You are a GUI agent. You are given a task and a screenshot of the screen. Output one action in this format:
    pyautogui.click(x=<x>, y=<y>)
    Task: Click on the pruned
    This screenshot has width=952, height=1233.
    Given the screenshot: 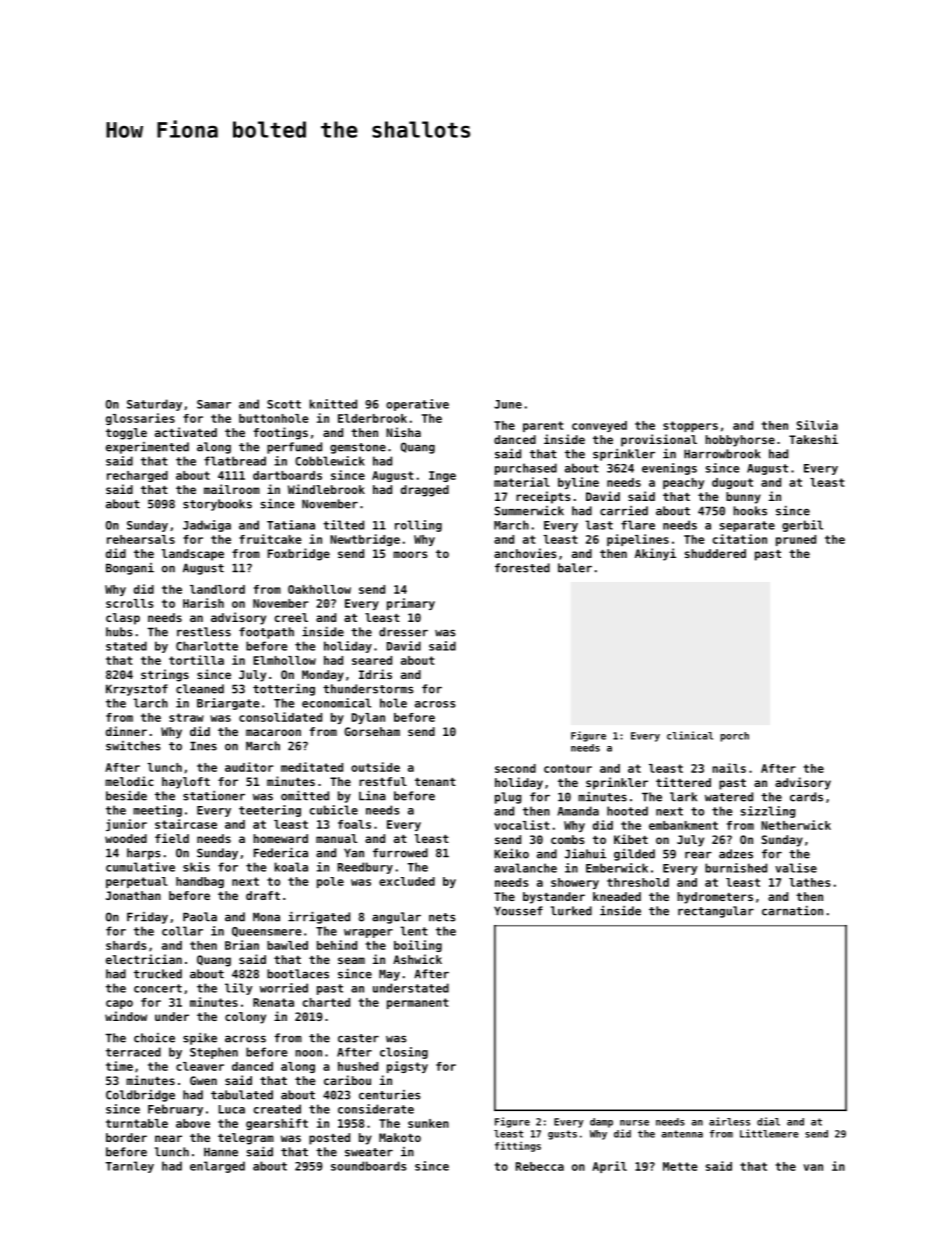 What is the action you would take?
    pyautogui.click(x=796, y=540)
